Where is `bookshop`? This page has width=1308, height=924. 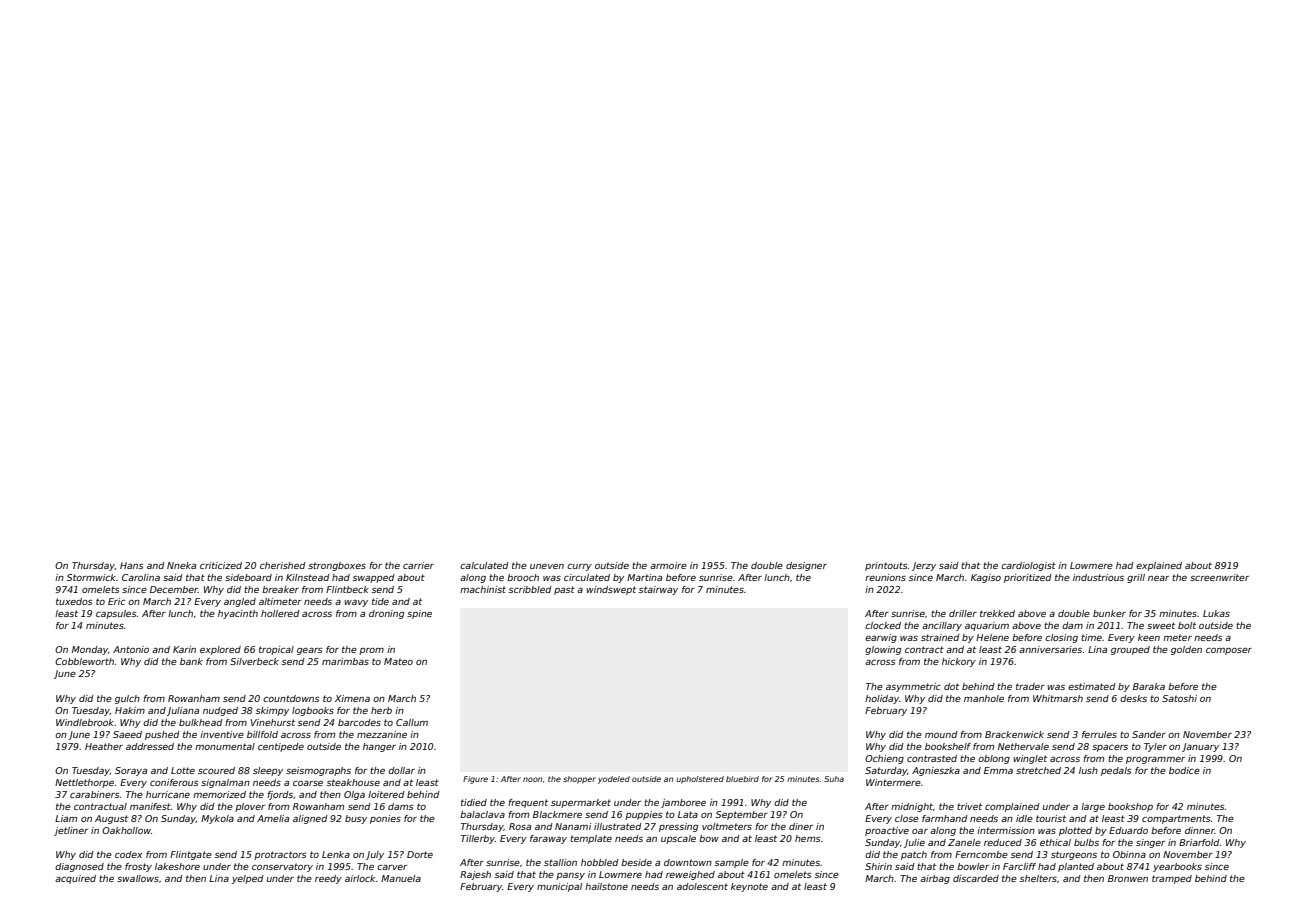
bookshop is located at coordinates (1130, 807).
